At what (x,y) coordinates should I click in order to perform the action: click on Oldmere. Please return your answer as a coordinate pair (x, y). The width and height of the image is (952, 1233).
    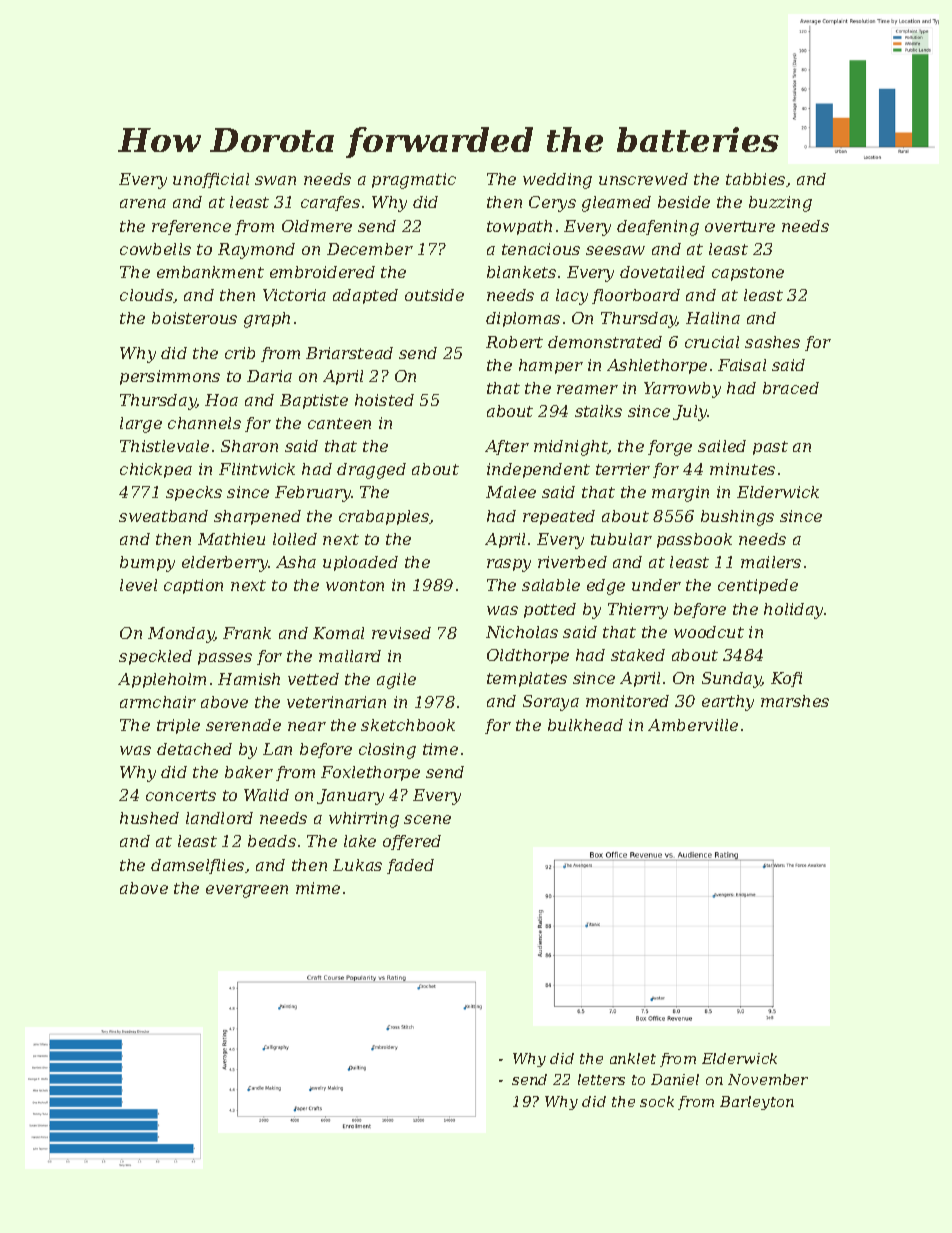
    Looking at the image, I should click on (317, 226).
